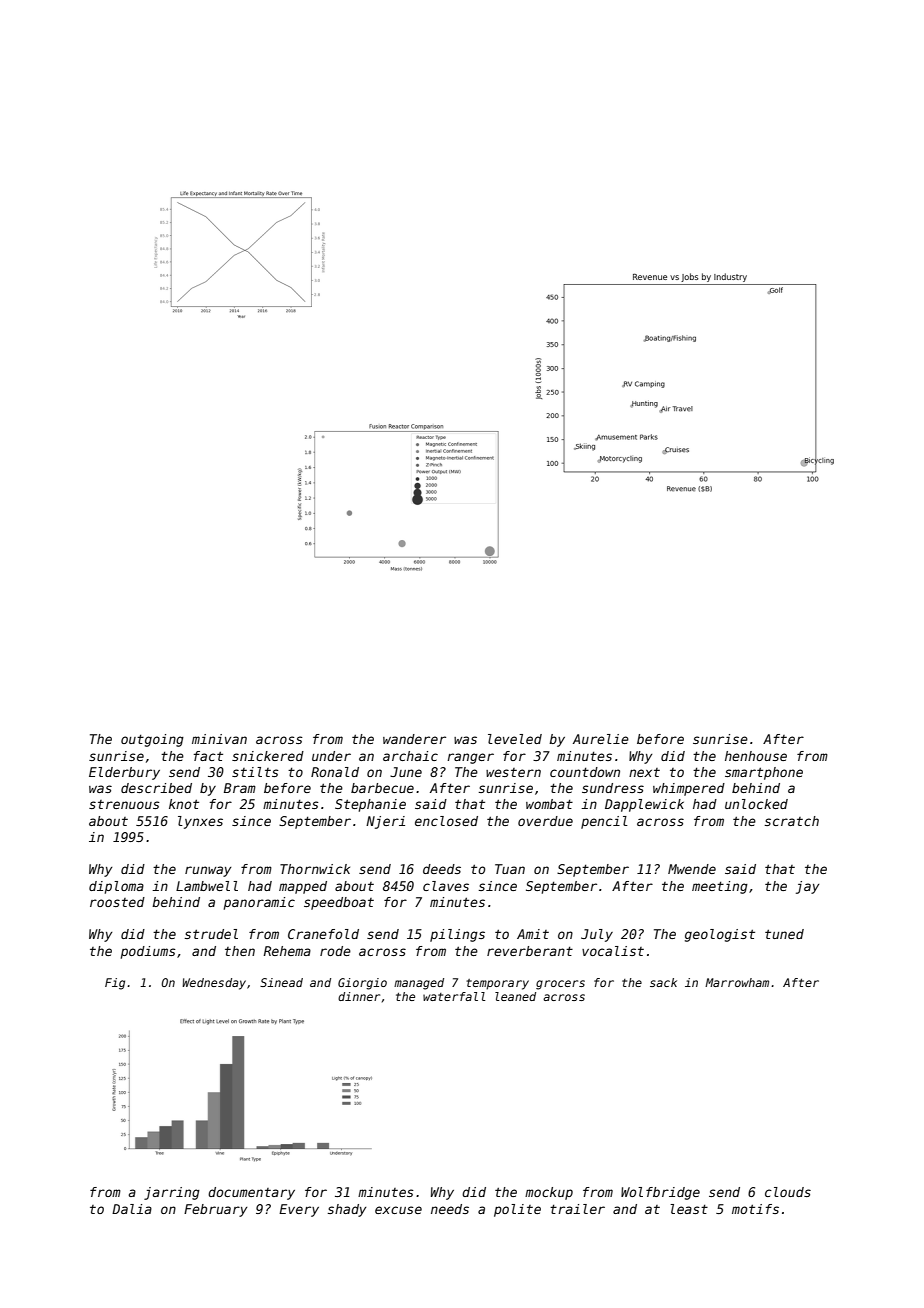  Describe the element at coordinates (689, 1209) in the screenshot. I see `least` at that location.
